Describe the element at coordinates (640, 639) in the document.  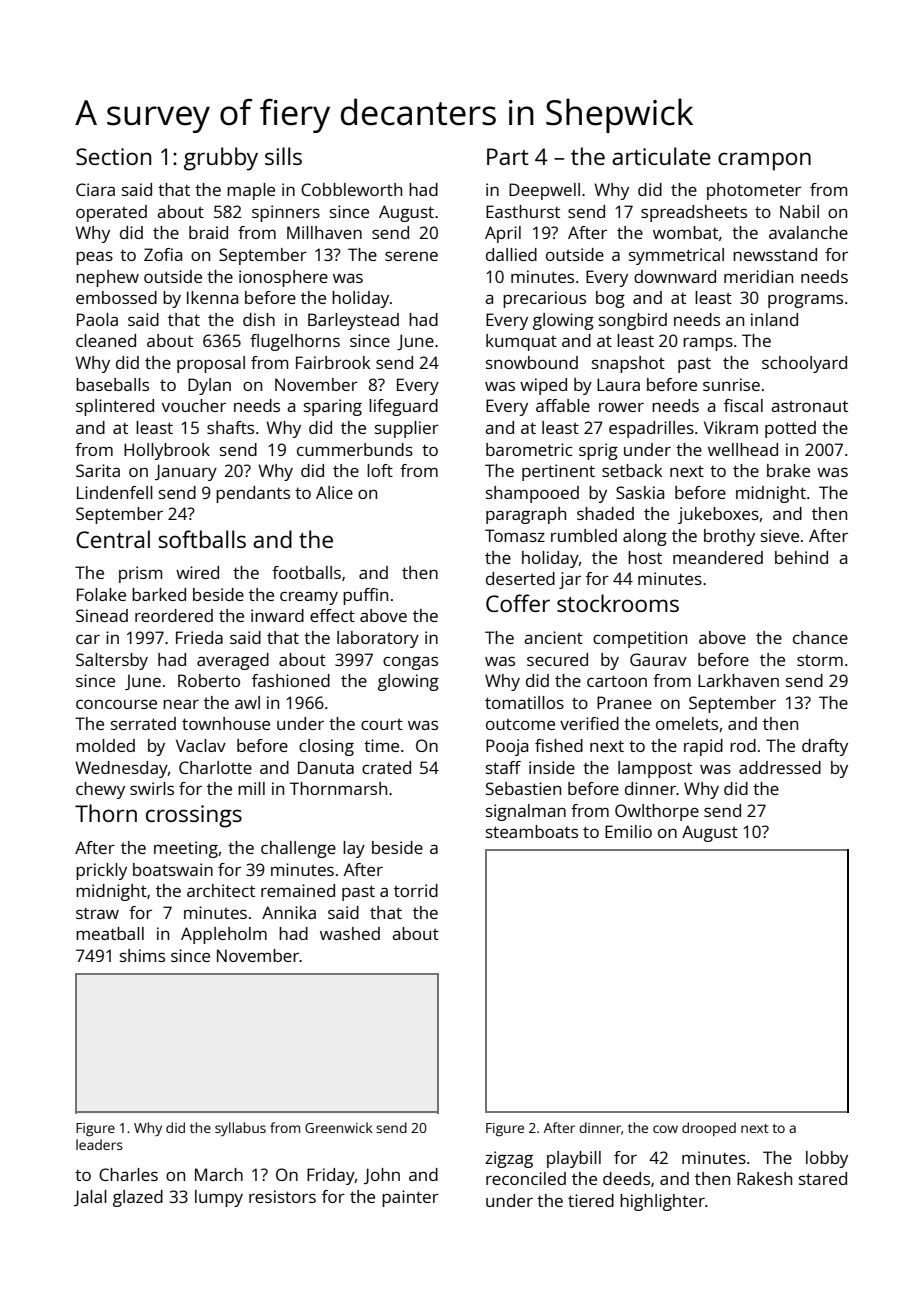
I see `competition` at that location.
